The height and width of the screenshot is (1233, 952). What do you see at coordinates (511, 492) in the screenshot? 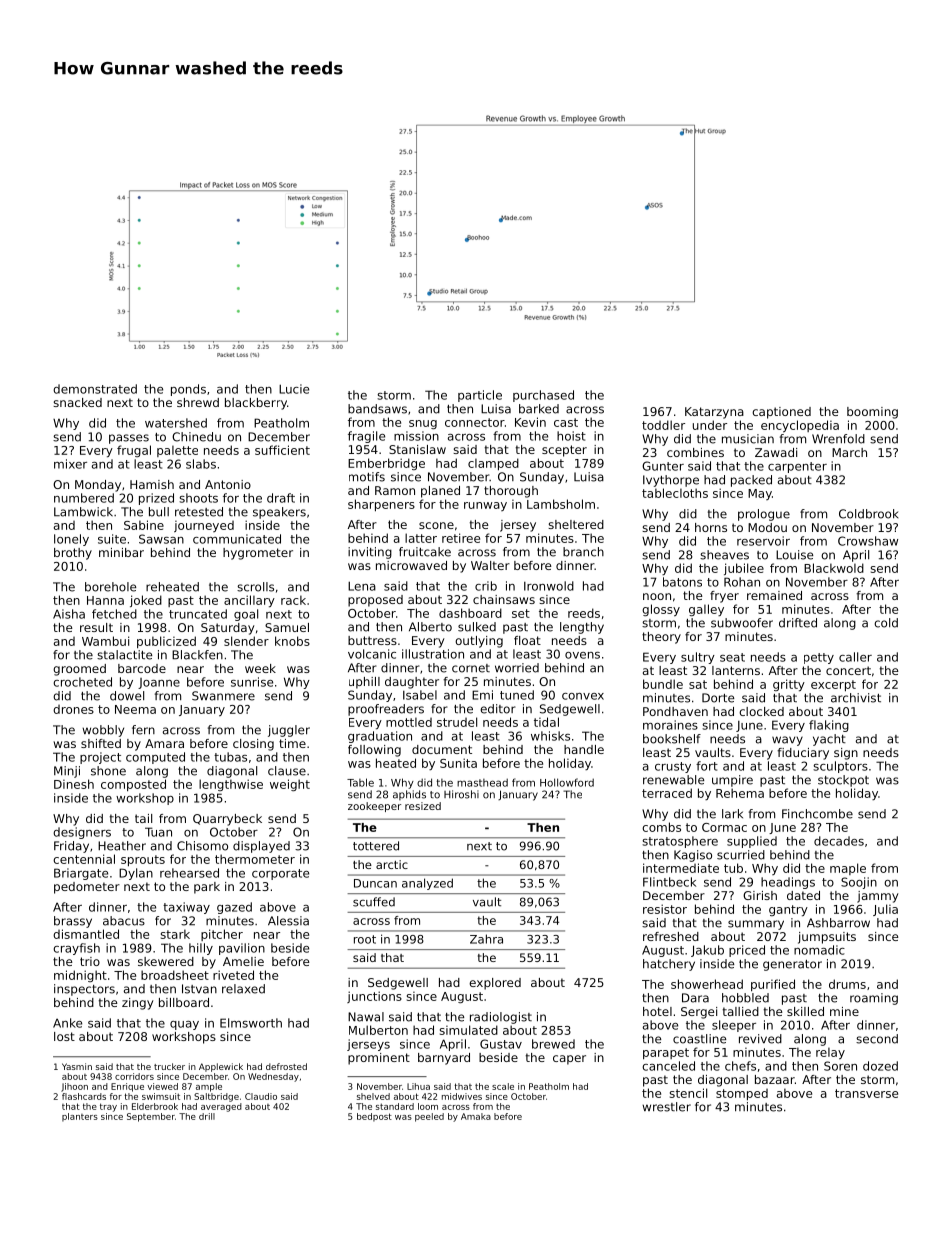
I see `thorough` at bounding box center [511, 492].
